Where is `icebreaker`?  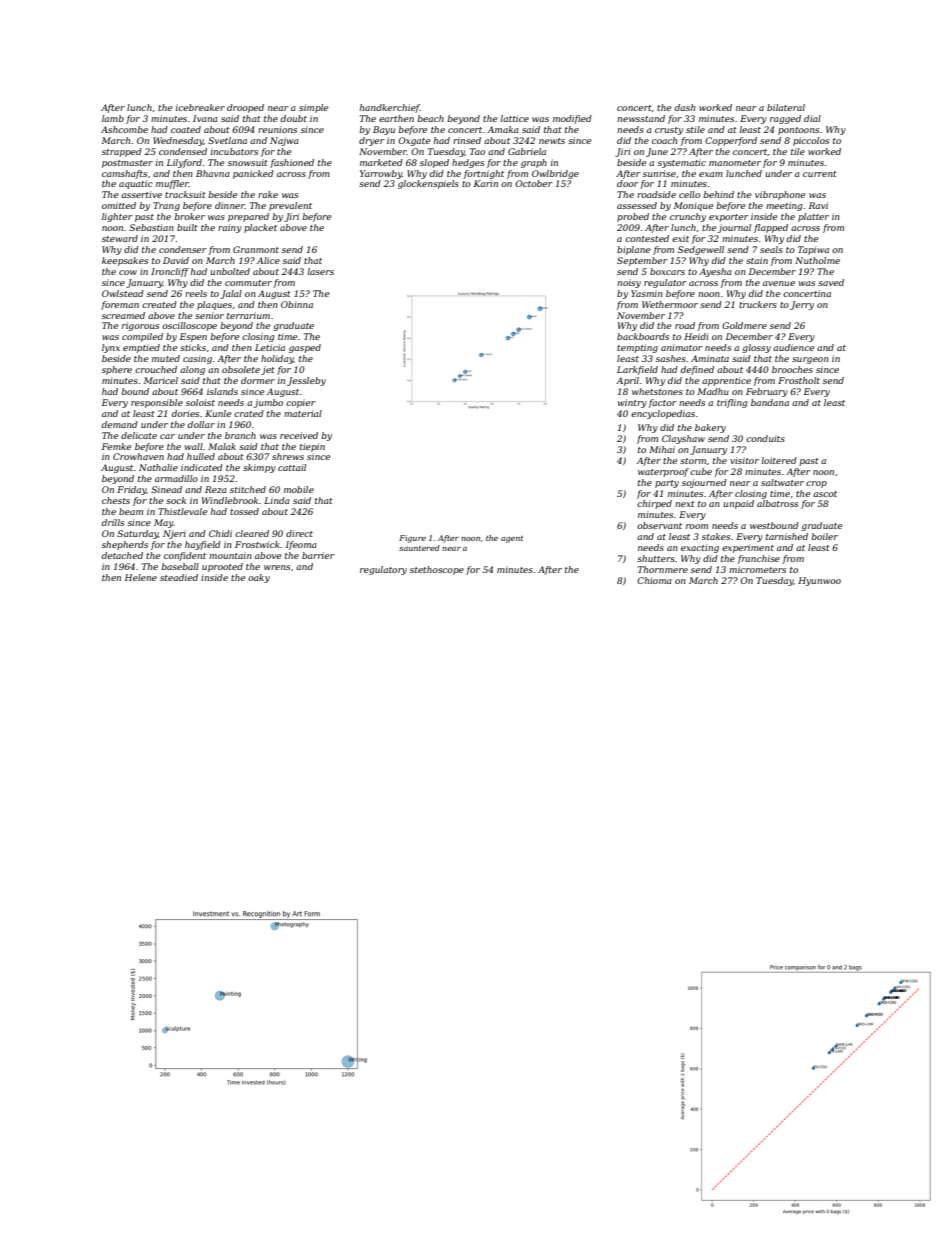
icebreaker is located at coordinates (200, 107).
